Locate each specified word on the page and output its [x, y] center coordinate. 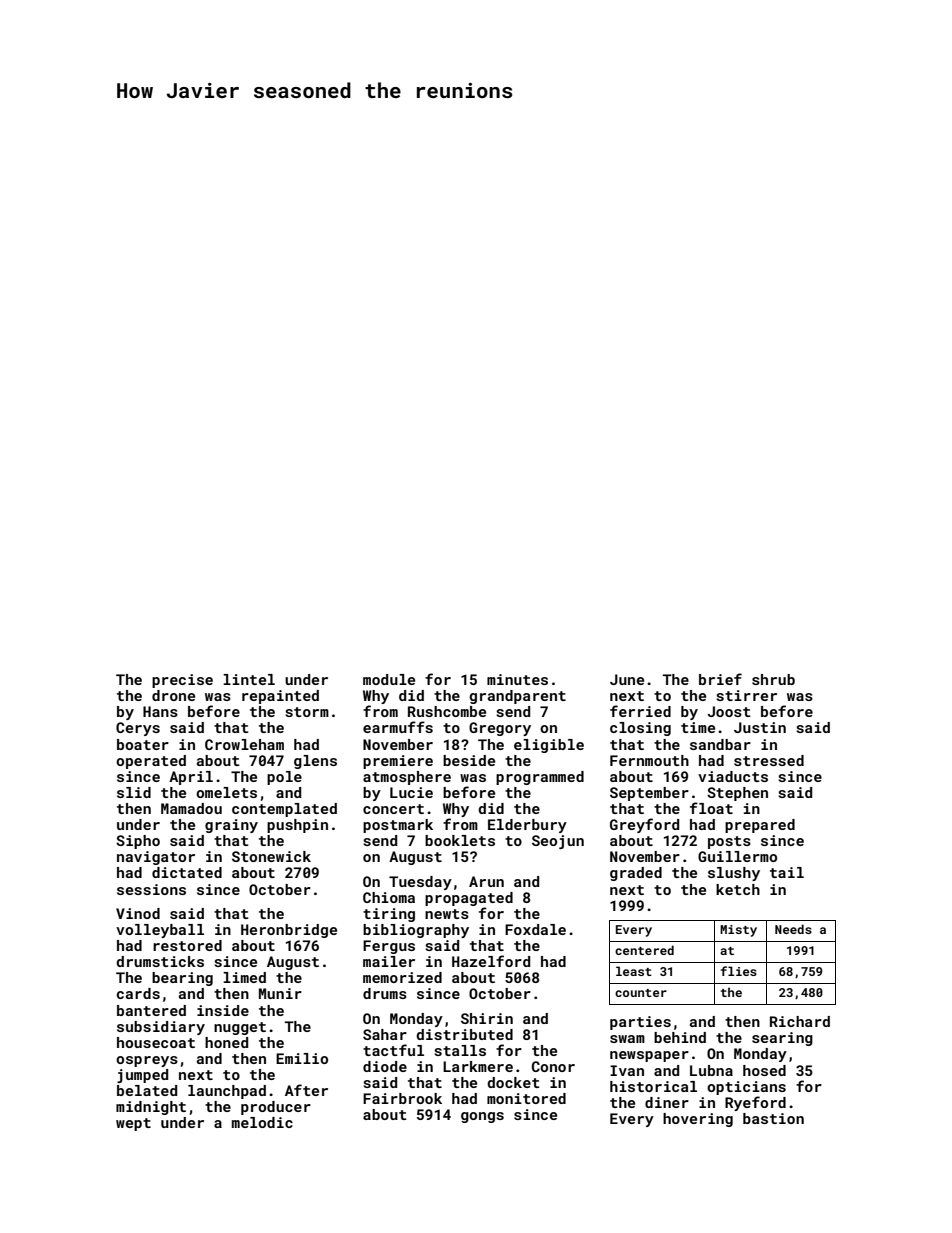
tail [787, 872]
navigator [156, 858]
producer [276, 1108]
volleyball [160, 931]
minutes [517, 679]
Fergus [389, 947]
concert [393, 809]
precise [182, 681]
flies [739, 971]
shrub [773, 679]
